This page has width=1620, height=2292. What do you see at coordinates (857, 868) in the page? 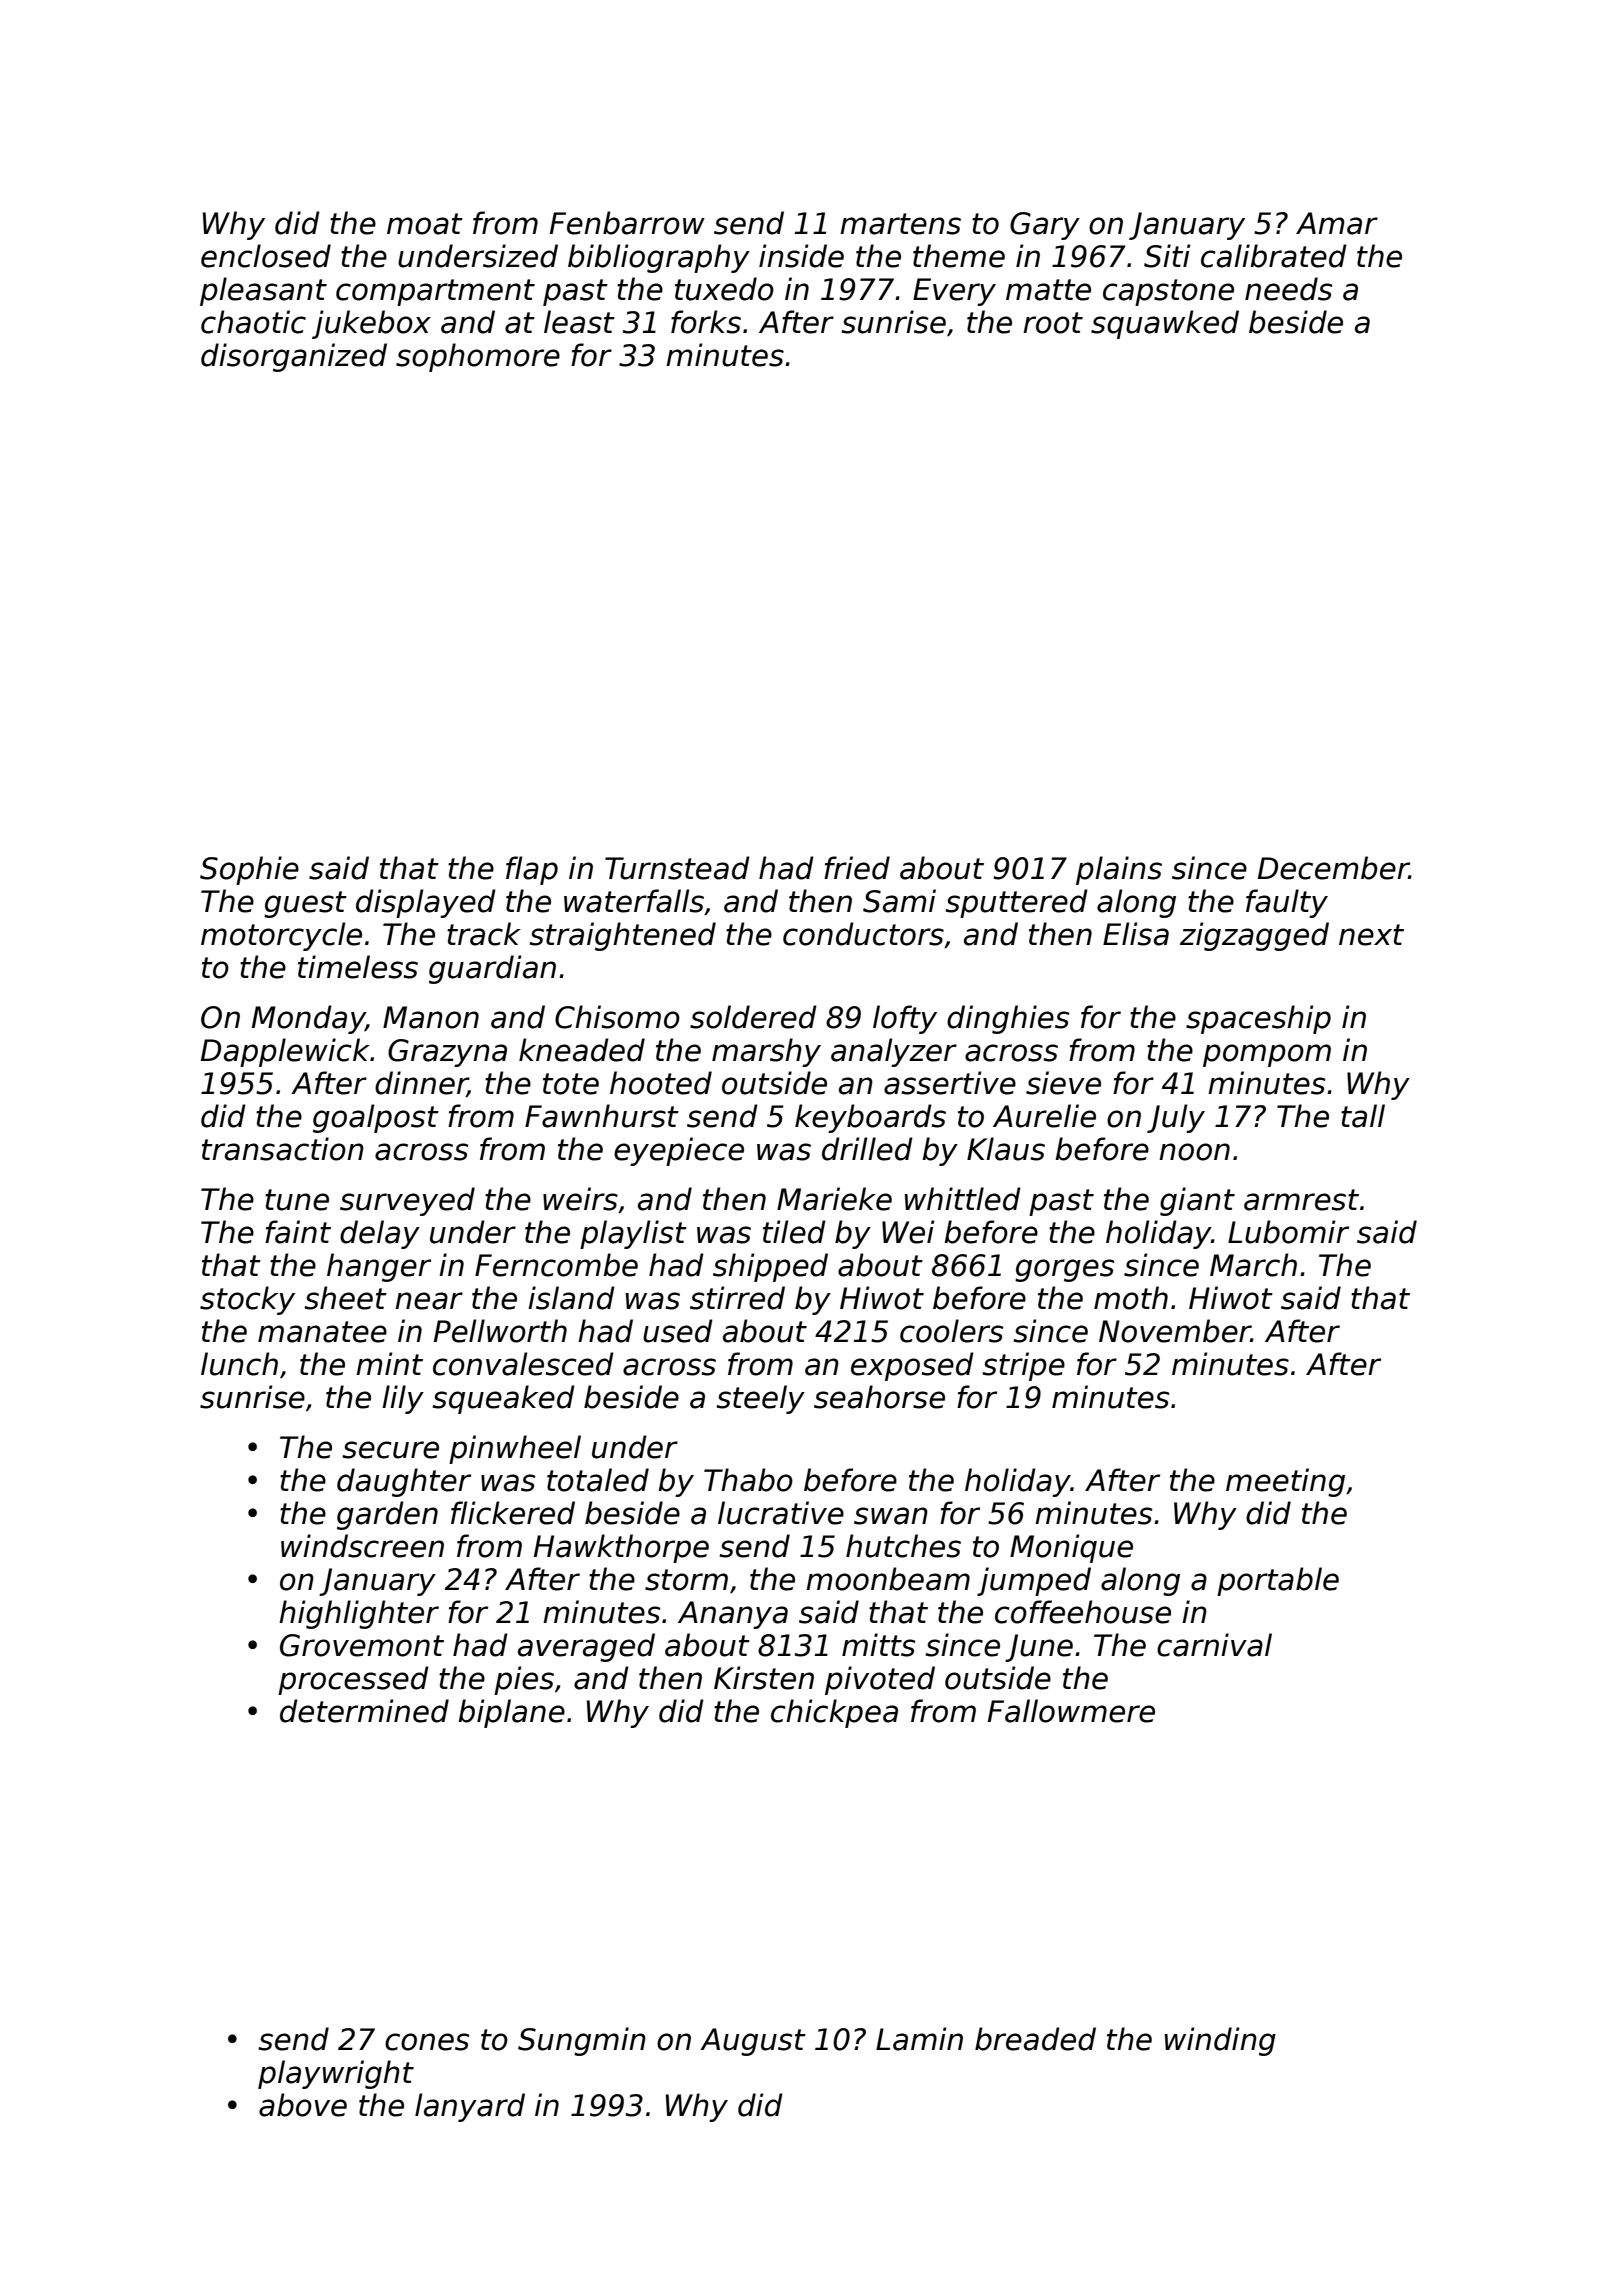
I see `fried` at bounding box center [857, 868].
